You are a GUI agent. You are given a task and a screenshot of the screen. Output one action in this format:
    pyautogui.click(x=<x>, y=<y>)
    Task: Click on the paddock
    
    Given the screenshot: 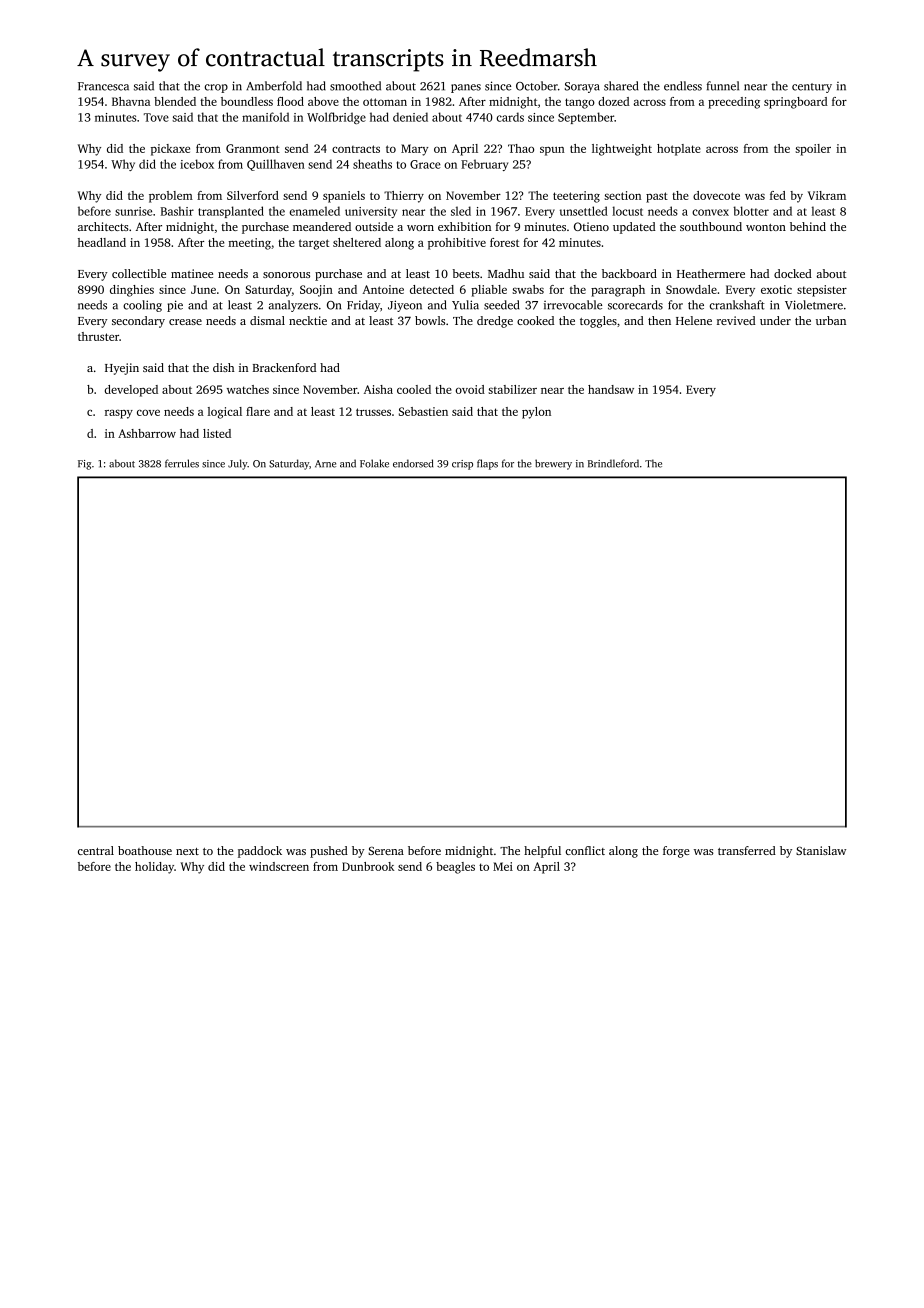 What is the action you would take?
    pyautogui.click(x=260, y=852)
